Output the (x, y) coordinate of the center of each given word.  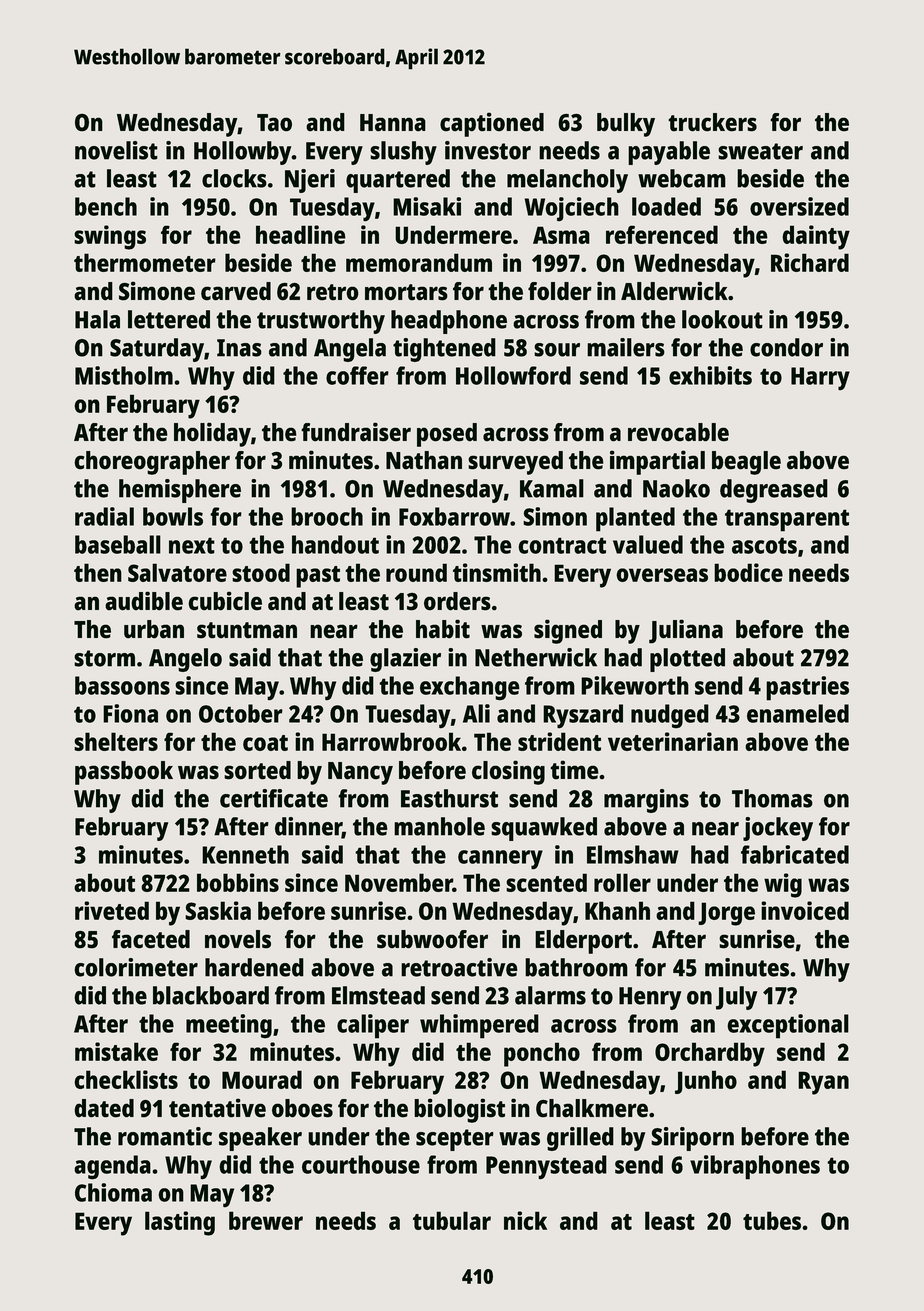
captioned (492, 124)
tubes (772, 1220)
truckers (712, 122)
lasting (180, 1223)
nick (525, 1220)
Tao (274, 123)
